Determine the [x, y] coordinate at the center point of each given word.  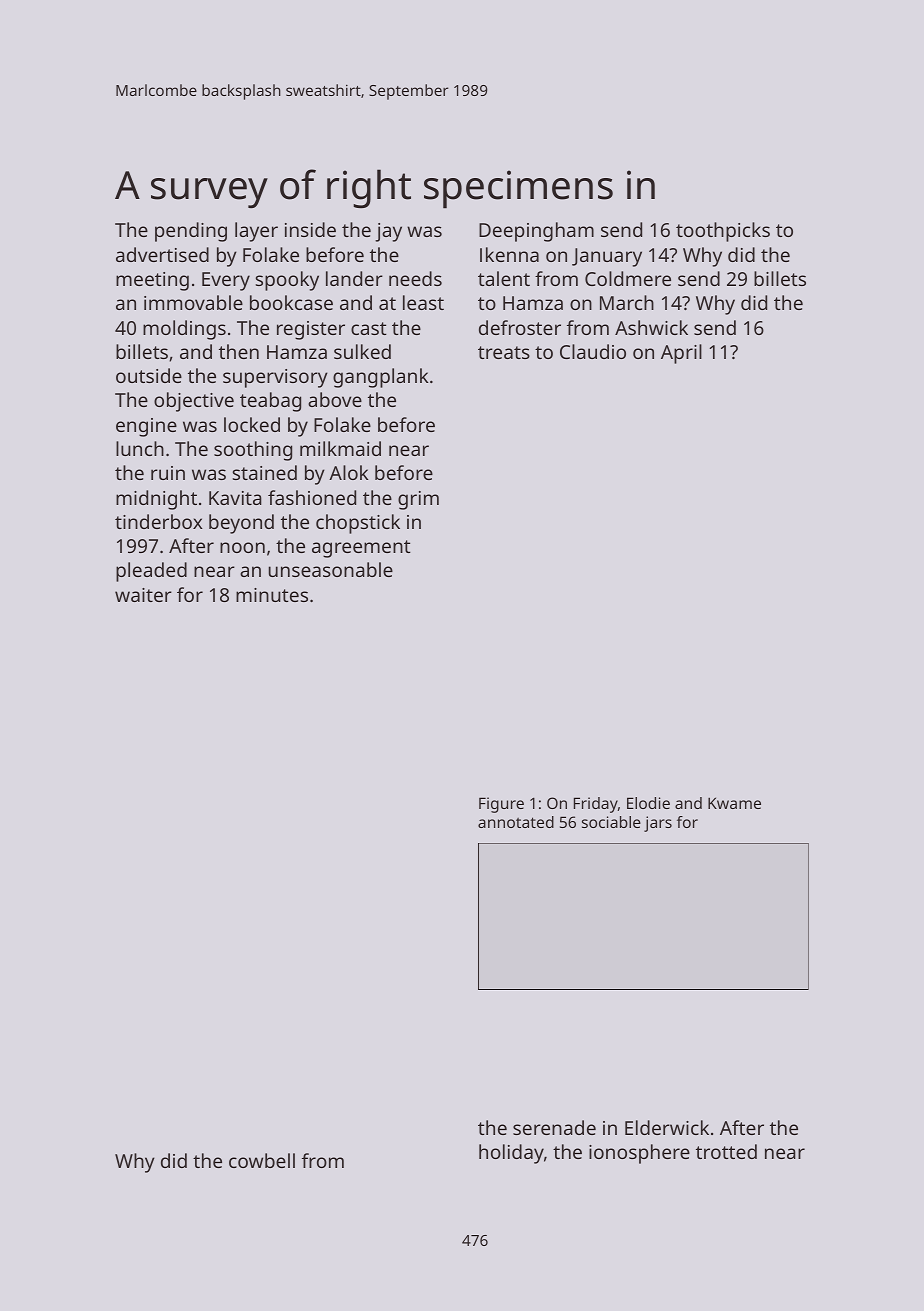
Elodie [648, 803]
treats [504, 352]
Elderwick [667, 1127]
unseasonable [331, 569]
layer [256, 232]
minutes [272, 595]
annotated [516, 822]
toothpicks [723, 232]
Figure [501, 805]
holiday [511, 1154]
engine [146, 427]
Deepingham [536, 232]
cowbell [262, 1160]
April [681, 354]
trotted [726, 1151]
